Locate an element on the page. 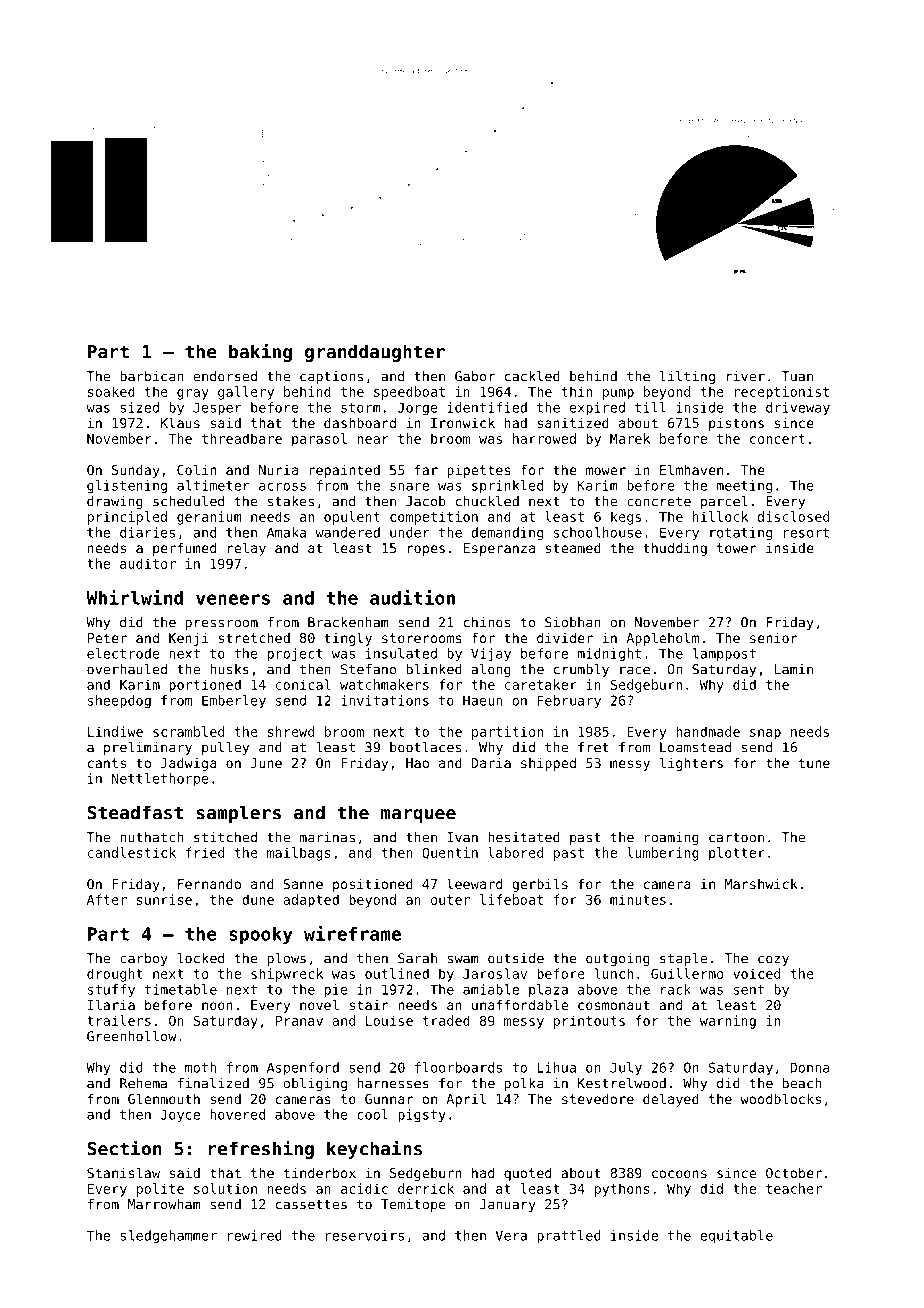 Image resolution: width=924 pixels, height=1308 pixels. Marrowham is located at coordinates (164, 1204).
